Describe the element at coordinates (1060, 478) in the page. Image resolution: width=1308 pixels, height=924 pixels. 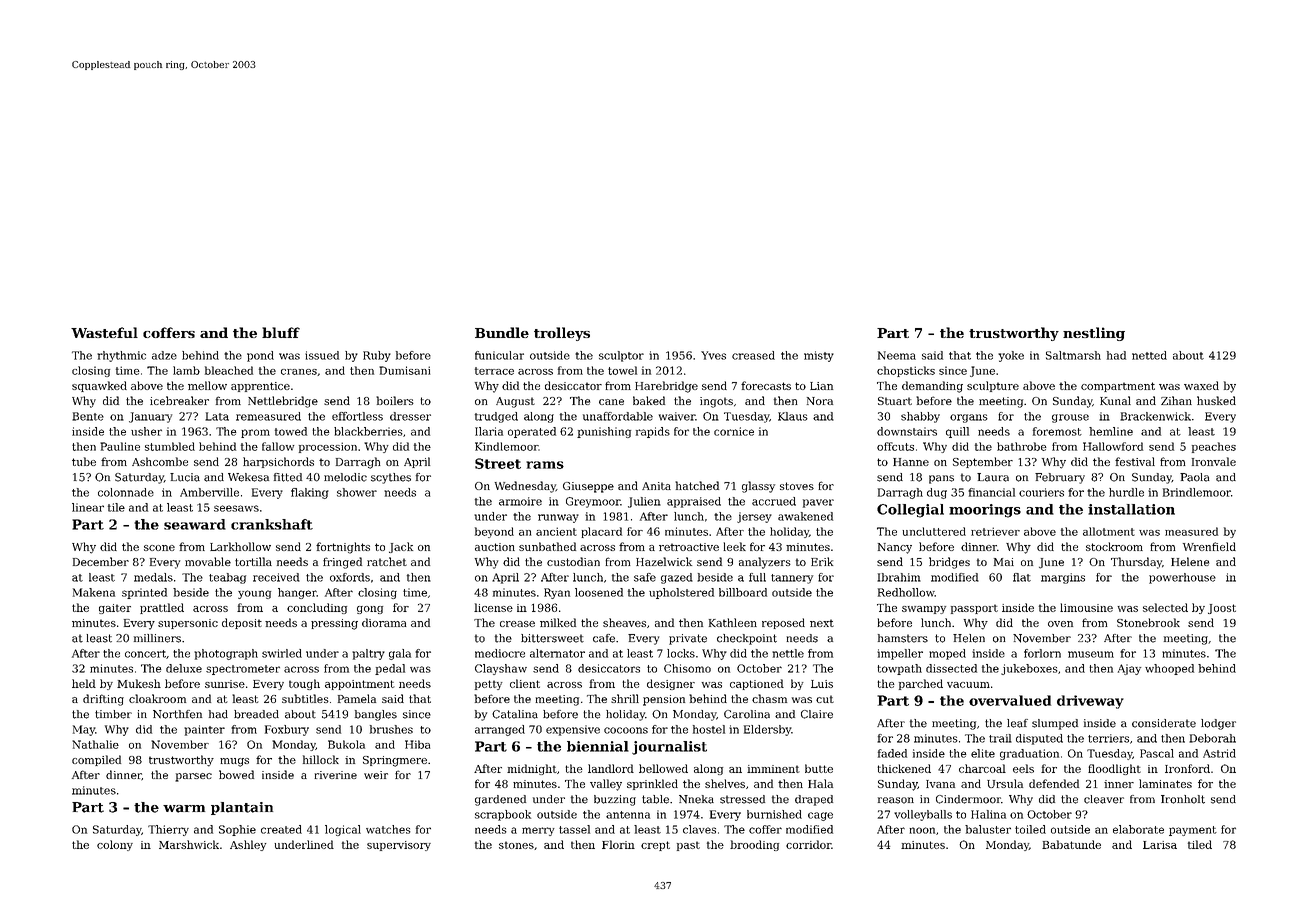
I see `February` at that location.
